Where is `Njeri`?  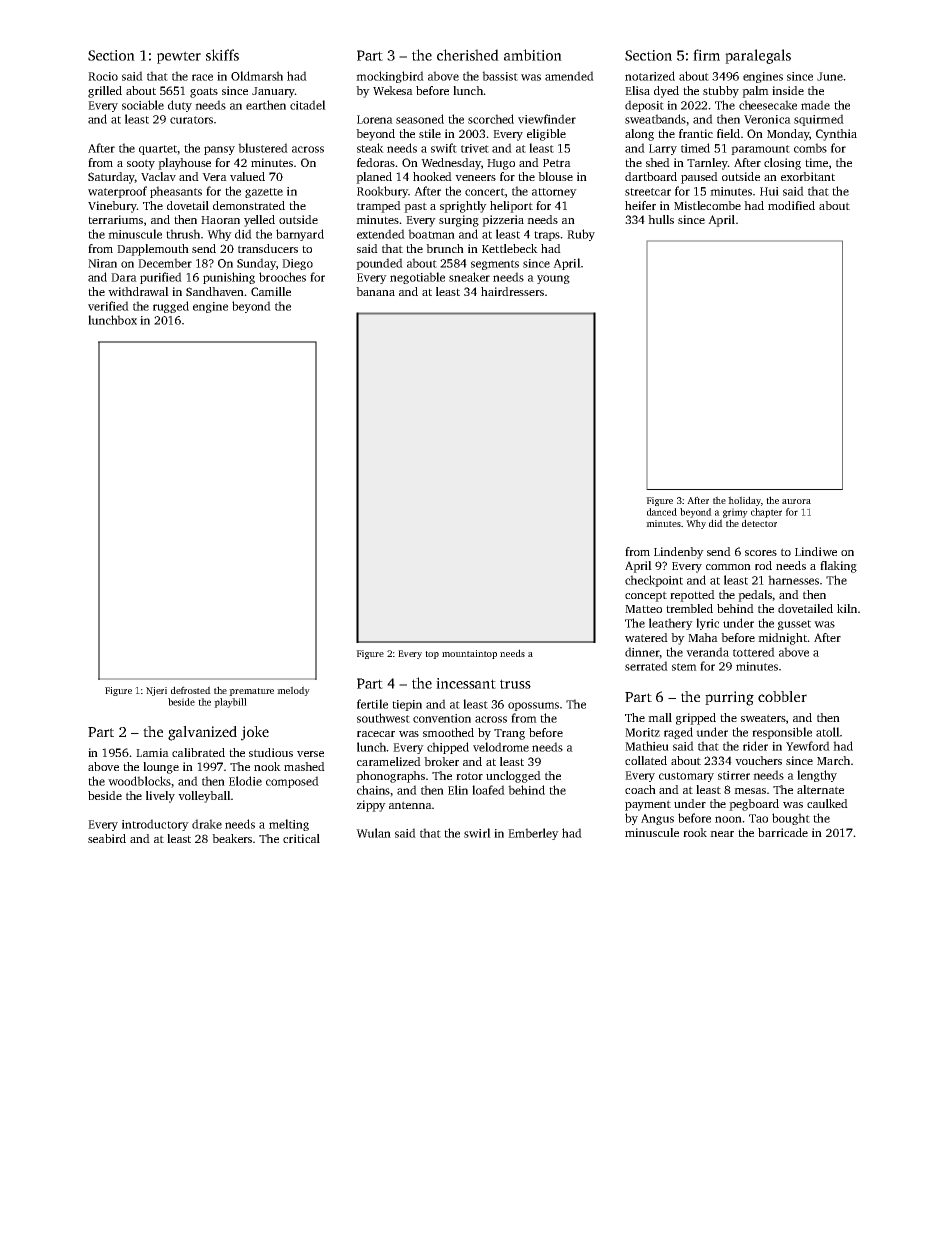
Njeri is located at coordinates (156, 691).
